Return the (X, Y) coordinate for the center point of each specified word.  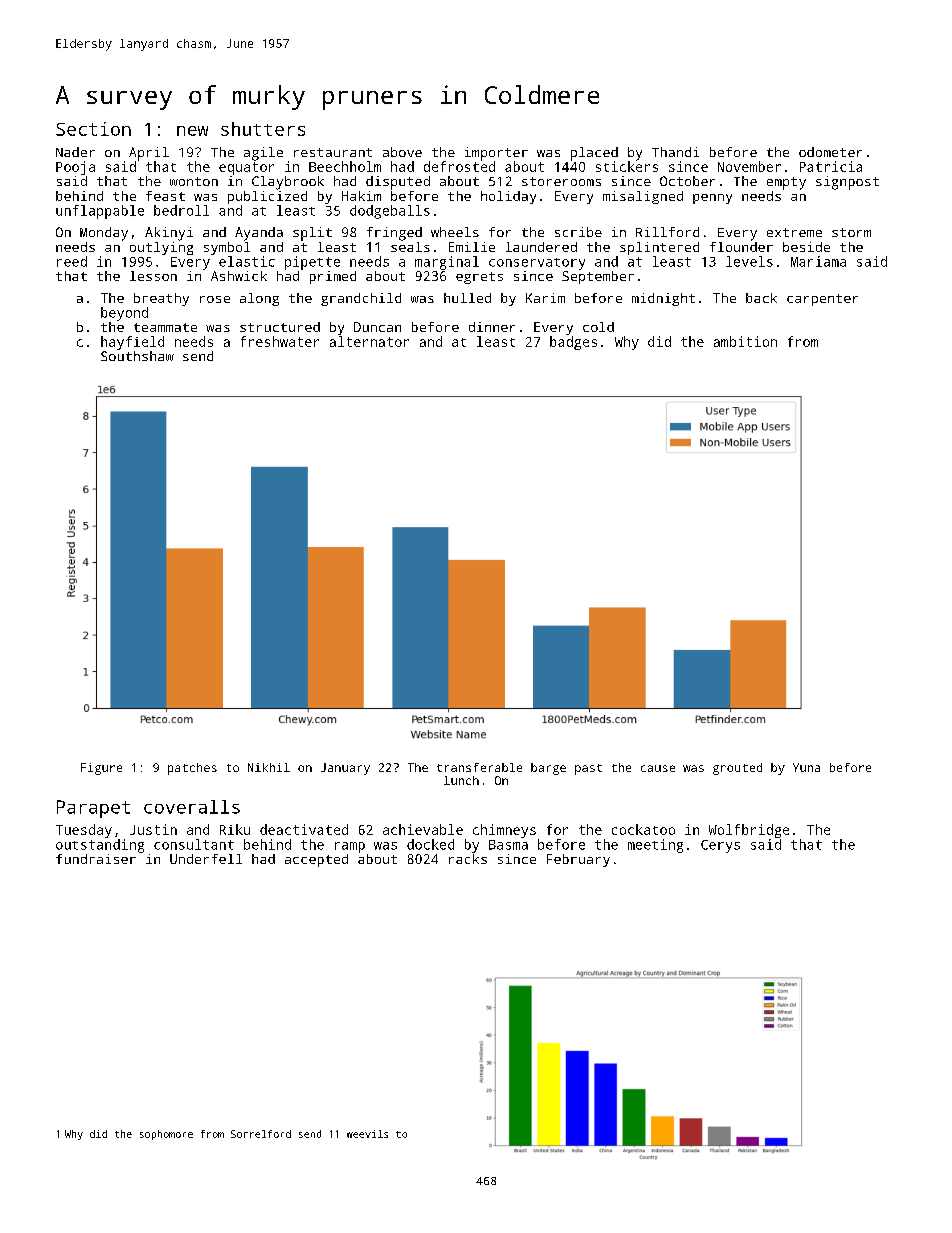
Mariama (818, 261)
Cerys (720, 846)
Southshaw (137, 356)
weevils (367, 1134)
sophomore (166, 1135)
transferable (479, 767)
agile (263, 154)
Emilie (472, 247)
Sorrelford (261, 1134)
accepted (316, 860)
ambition (745, 341)
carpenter (822, 300)
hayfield (132, 343)
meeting (655, 846)
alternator (369, 341)
